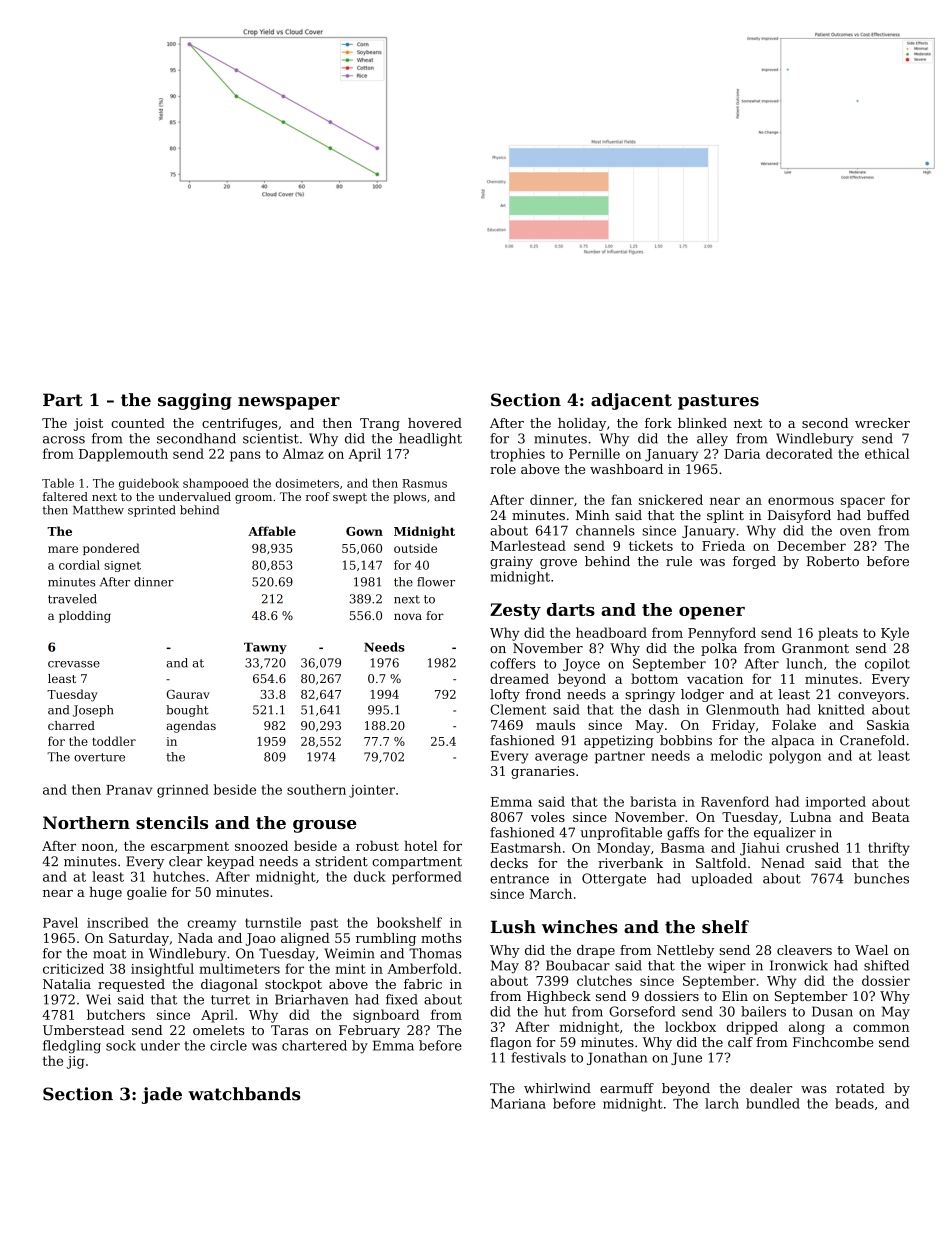 This screenshot has height=1233, width=952. What do you see at coordinates (518, 709) in the screenshot?
I see `Clement` at bounding box center [518, 709].
